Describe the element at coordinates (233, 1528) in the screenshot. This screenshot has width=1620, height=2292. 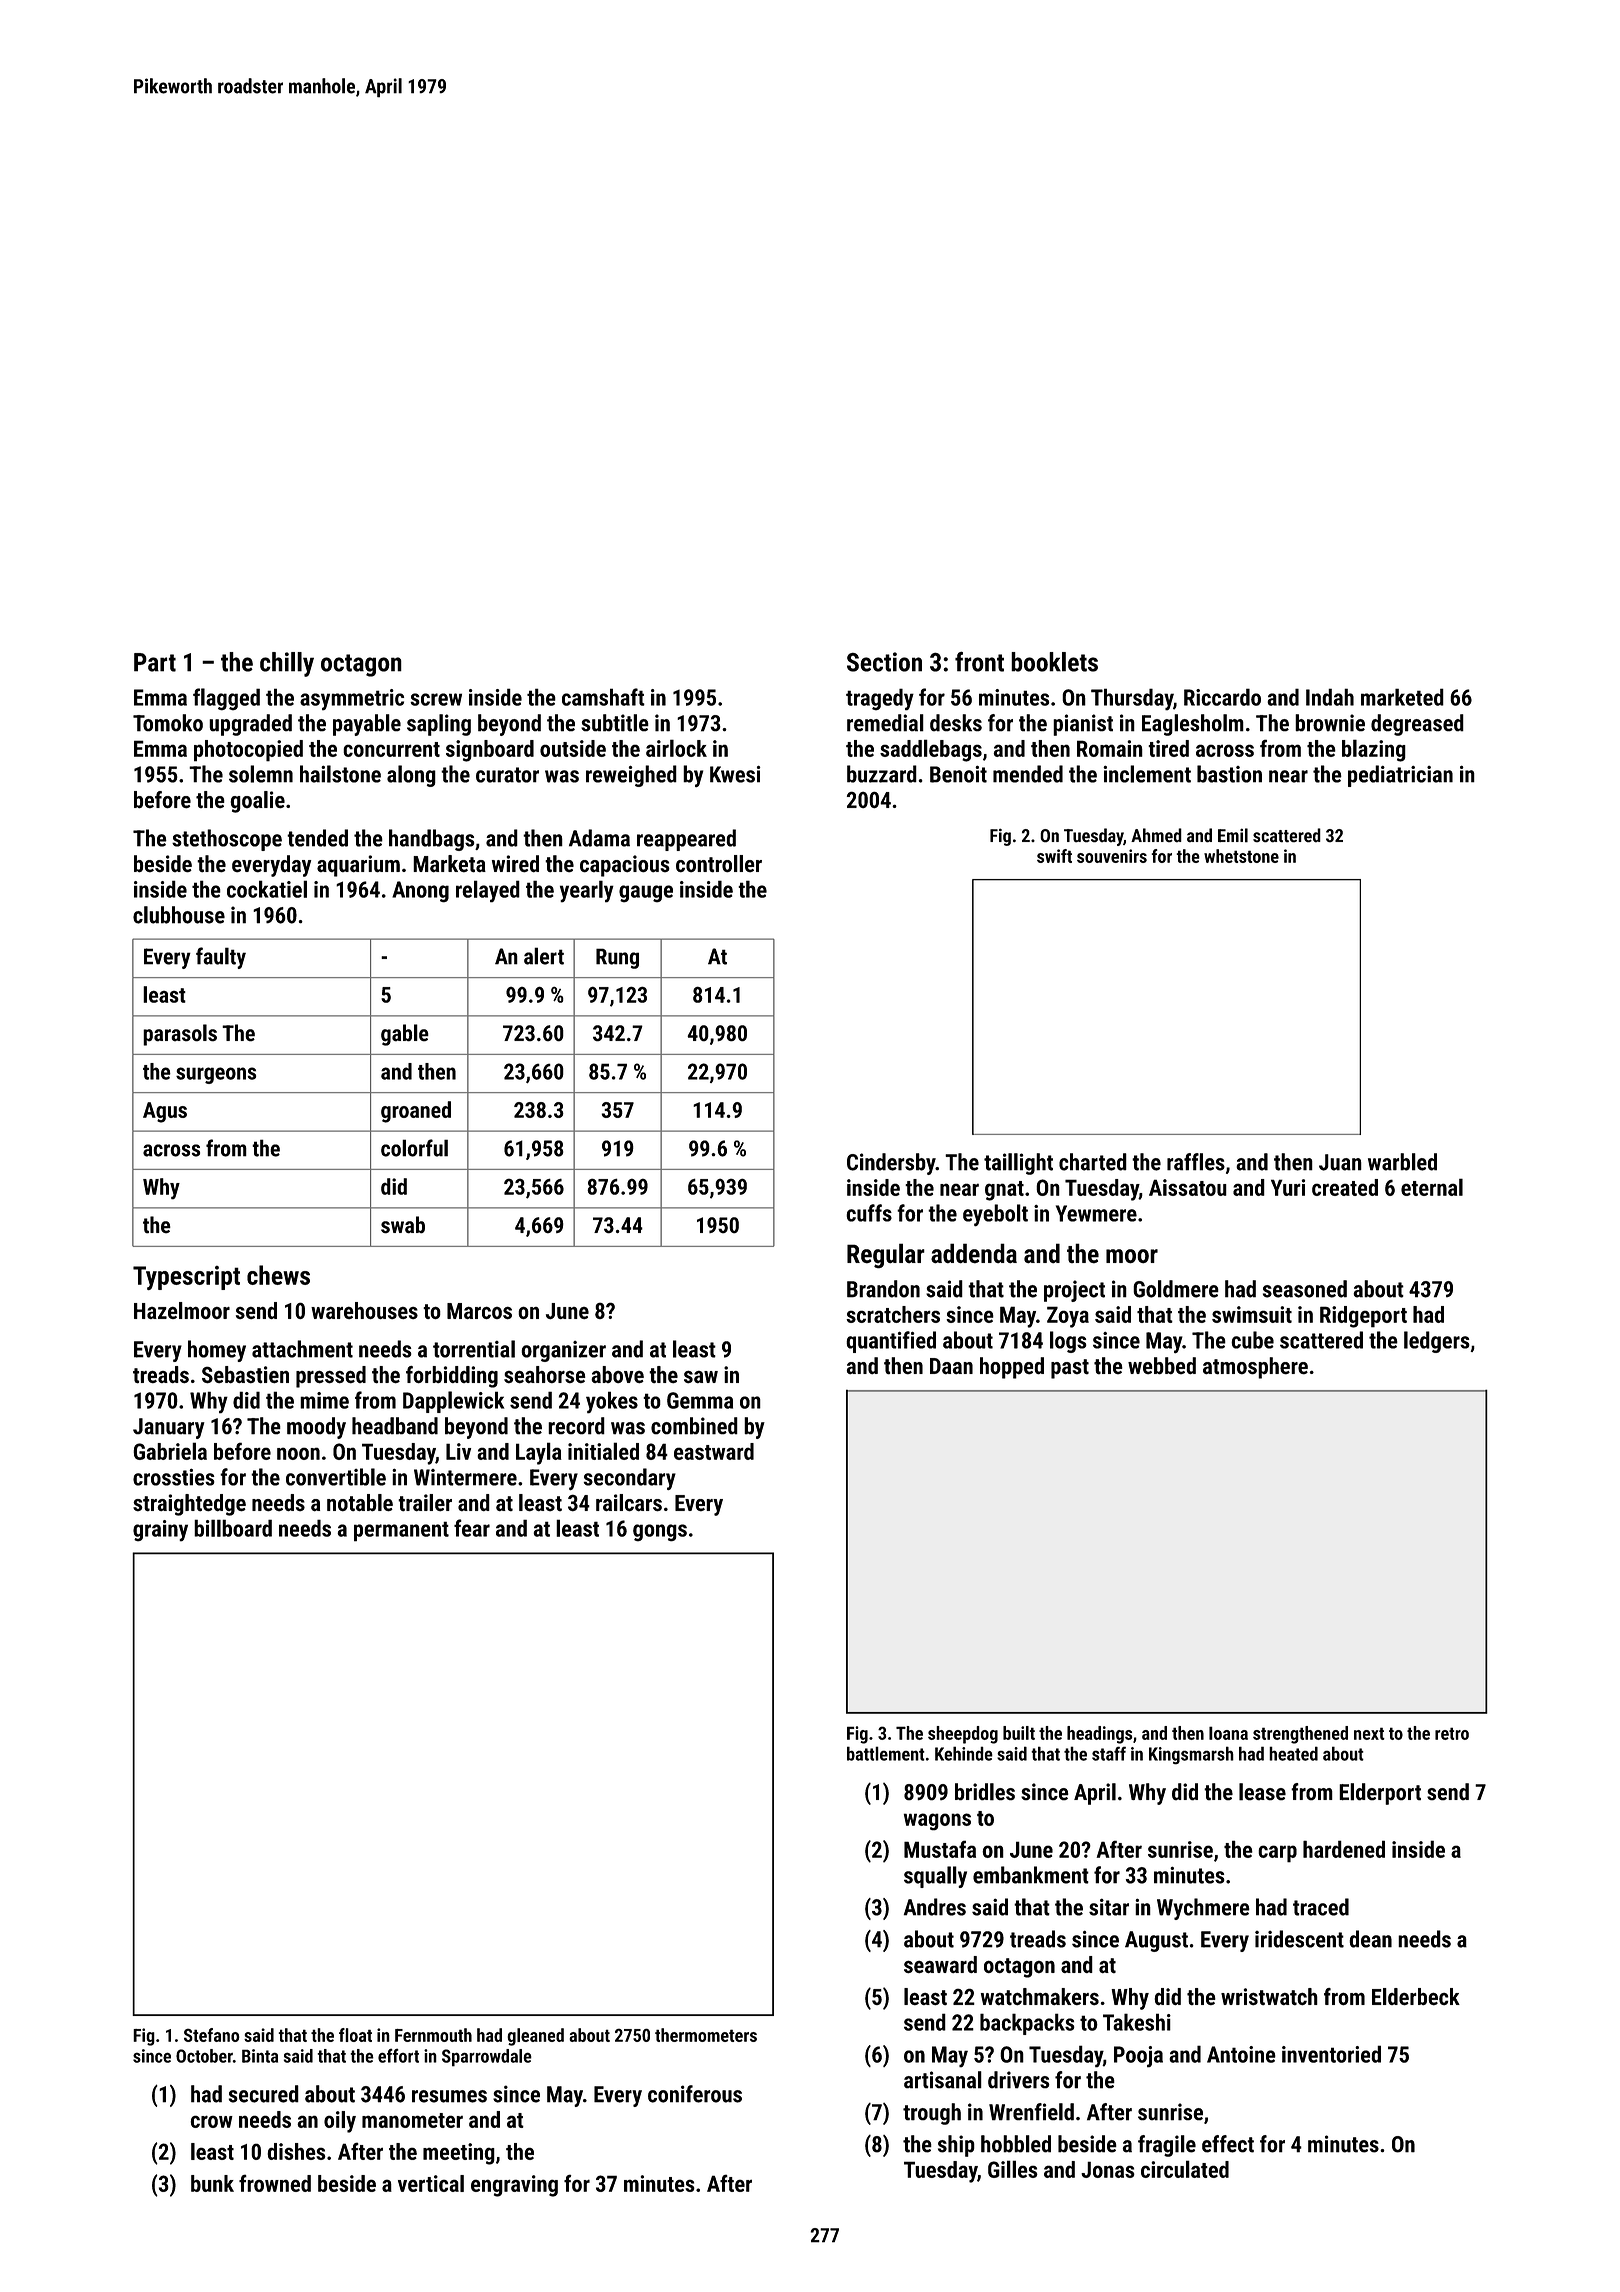
I see `billboard` at that location.
